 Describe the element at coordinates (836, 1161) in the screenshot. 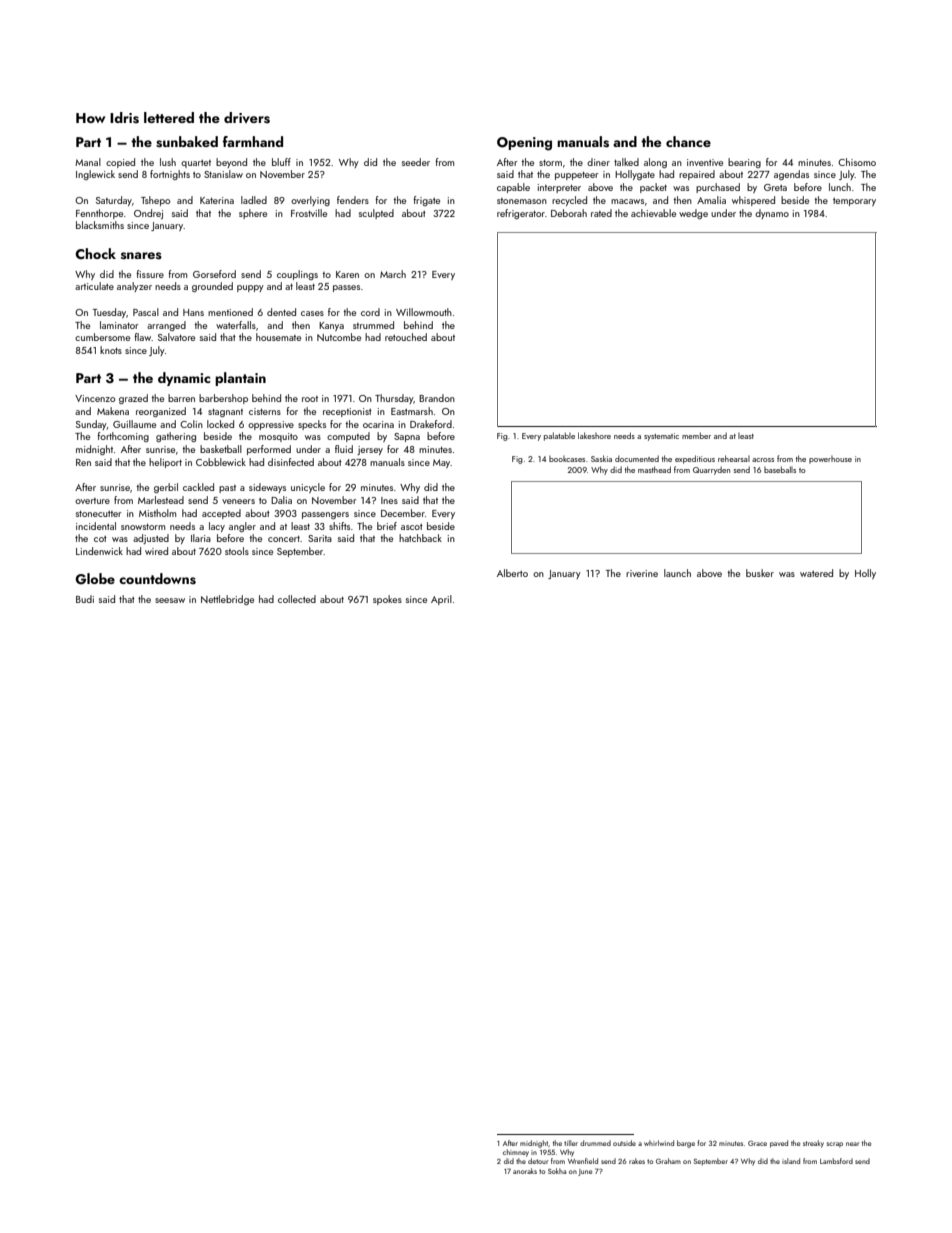

I see `Lambsford` at that location.
